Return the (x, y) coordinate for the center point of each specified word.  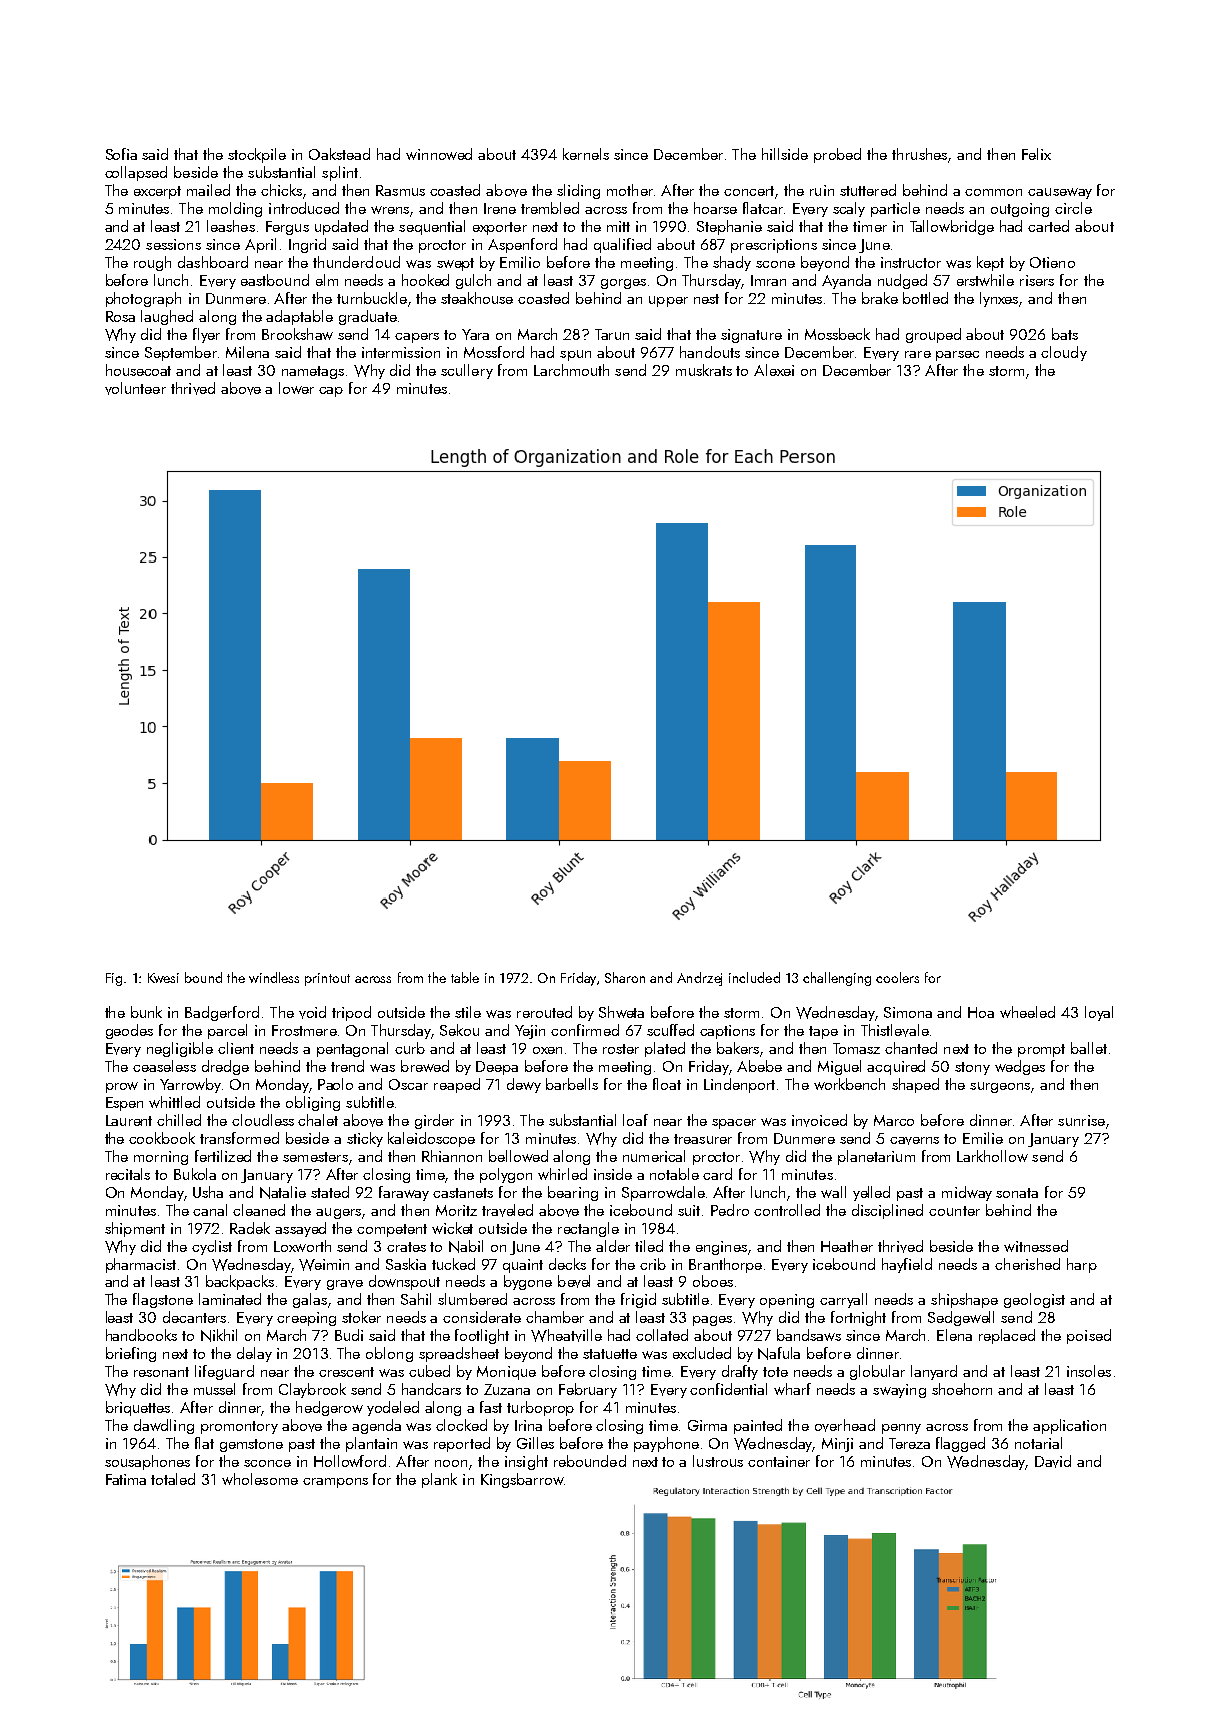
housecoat (138, 370)
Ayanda (846, 281)
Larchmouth (571, 370)
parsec (957, 356)
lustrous (718, 1461)
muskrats (704, 370)
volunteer (135, 388)
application (1069, 1426)
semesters (315, 1157)
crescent (346, 1372)
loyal (1099, 1013)
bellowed (518, 1156)
